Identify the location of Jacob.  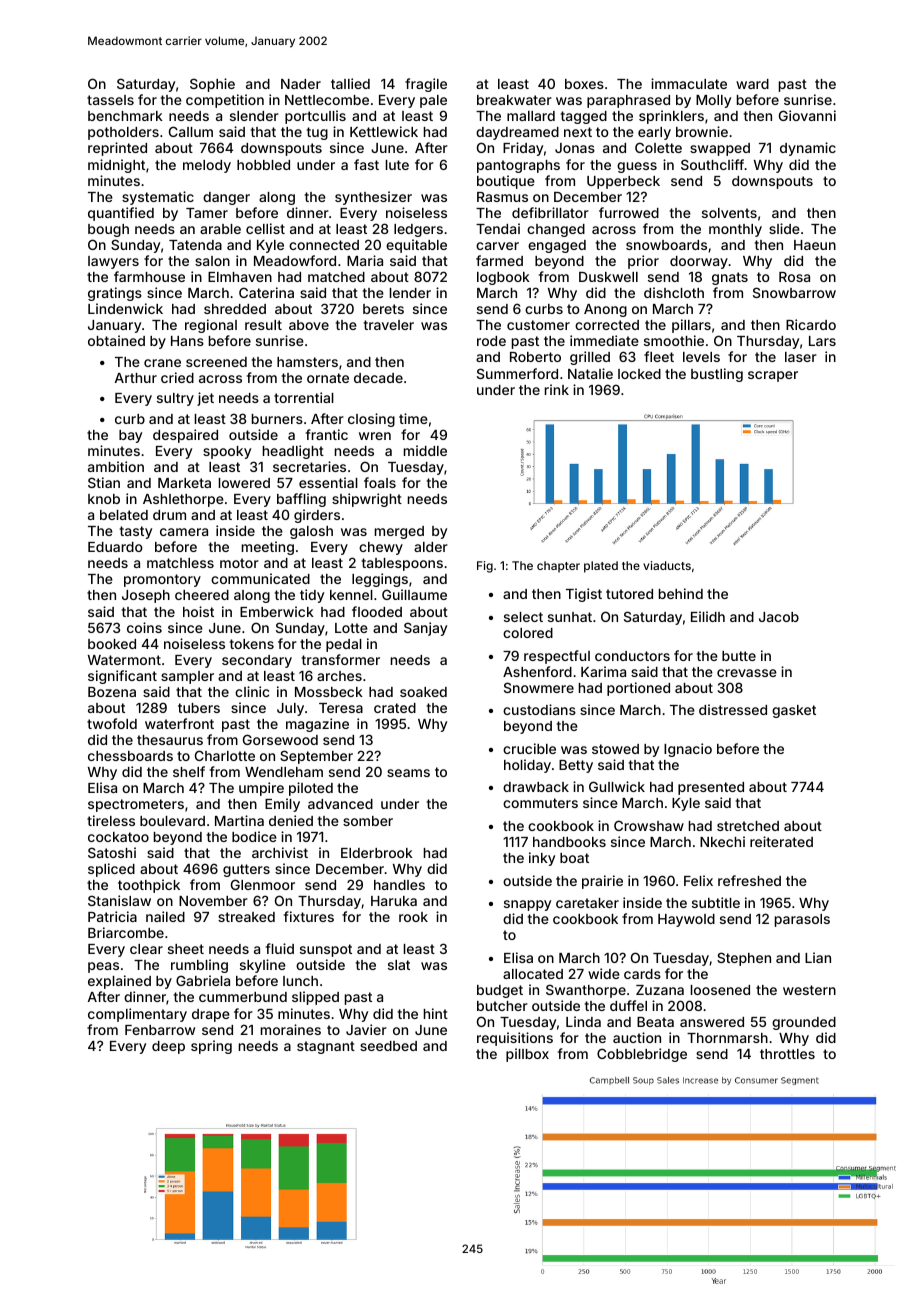
(779, 617).
